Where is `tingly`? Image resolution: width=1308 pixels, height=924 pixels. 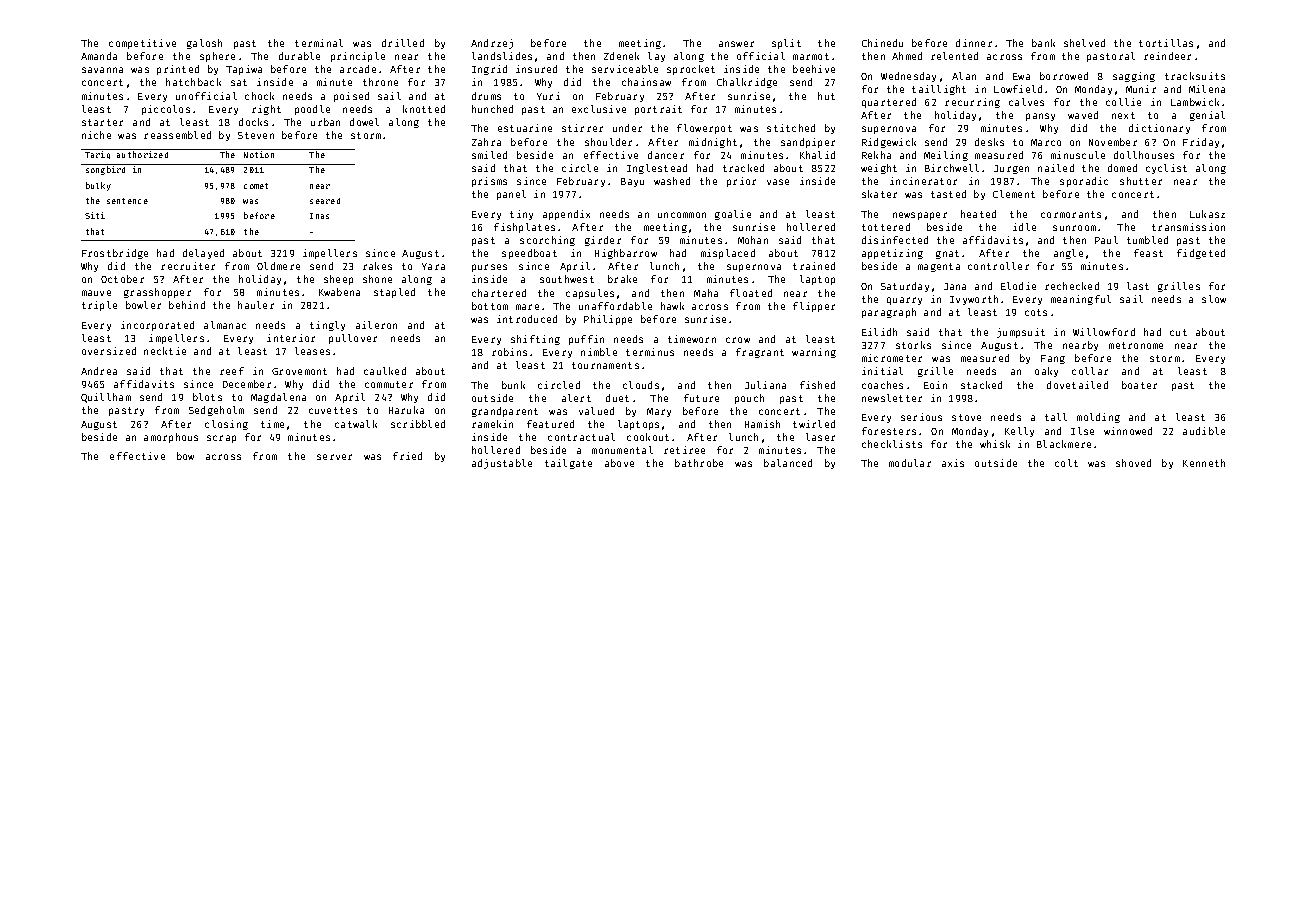 tingly is located at coordinates (327, 326).
